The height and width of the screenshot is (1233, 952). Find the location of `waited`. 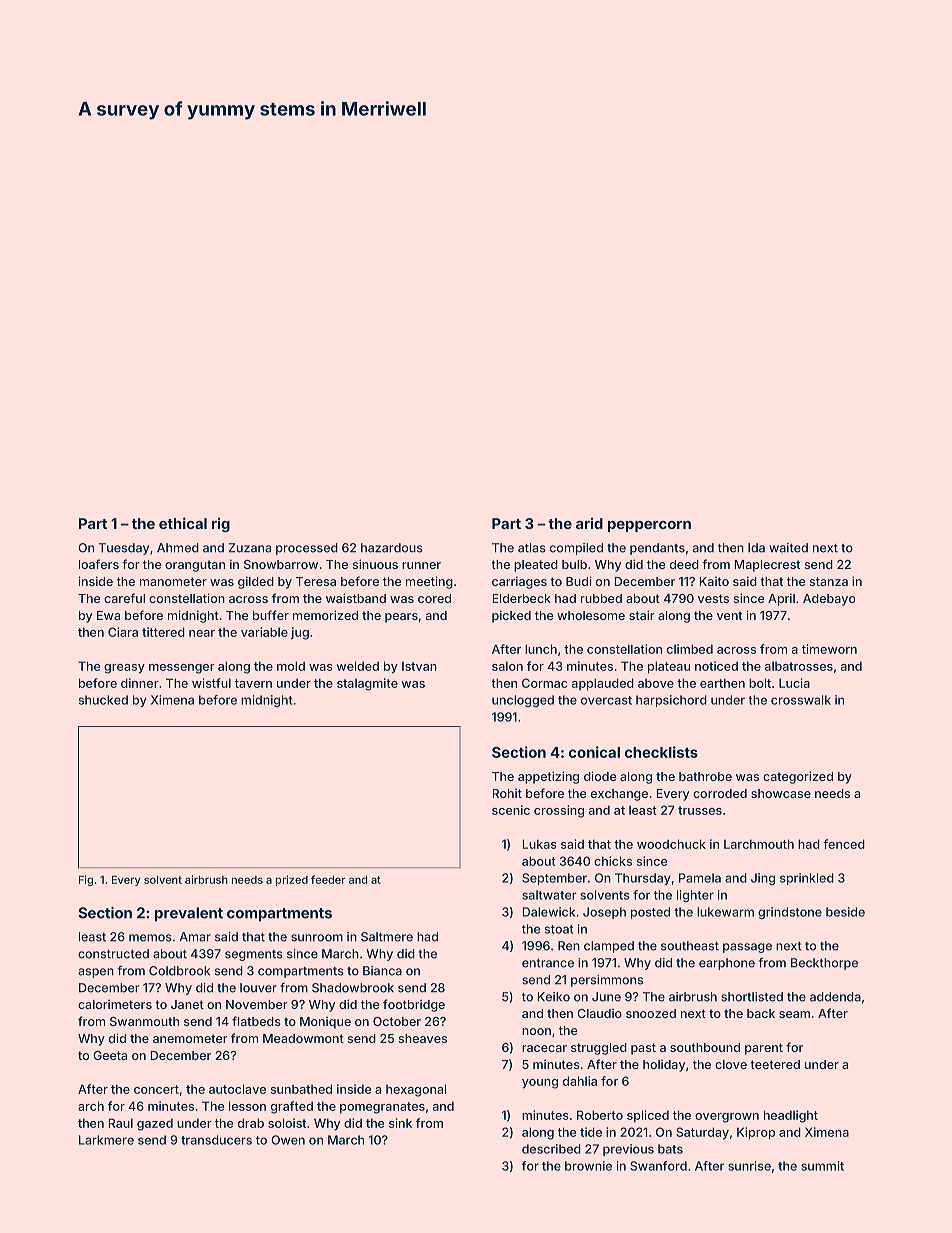

waited is located at coordinates (788, 548).
